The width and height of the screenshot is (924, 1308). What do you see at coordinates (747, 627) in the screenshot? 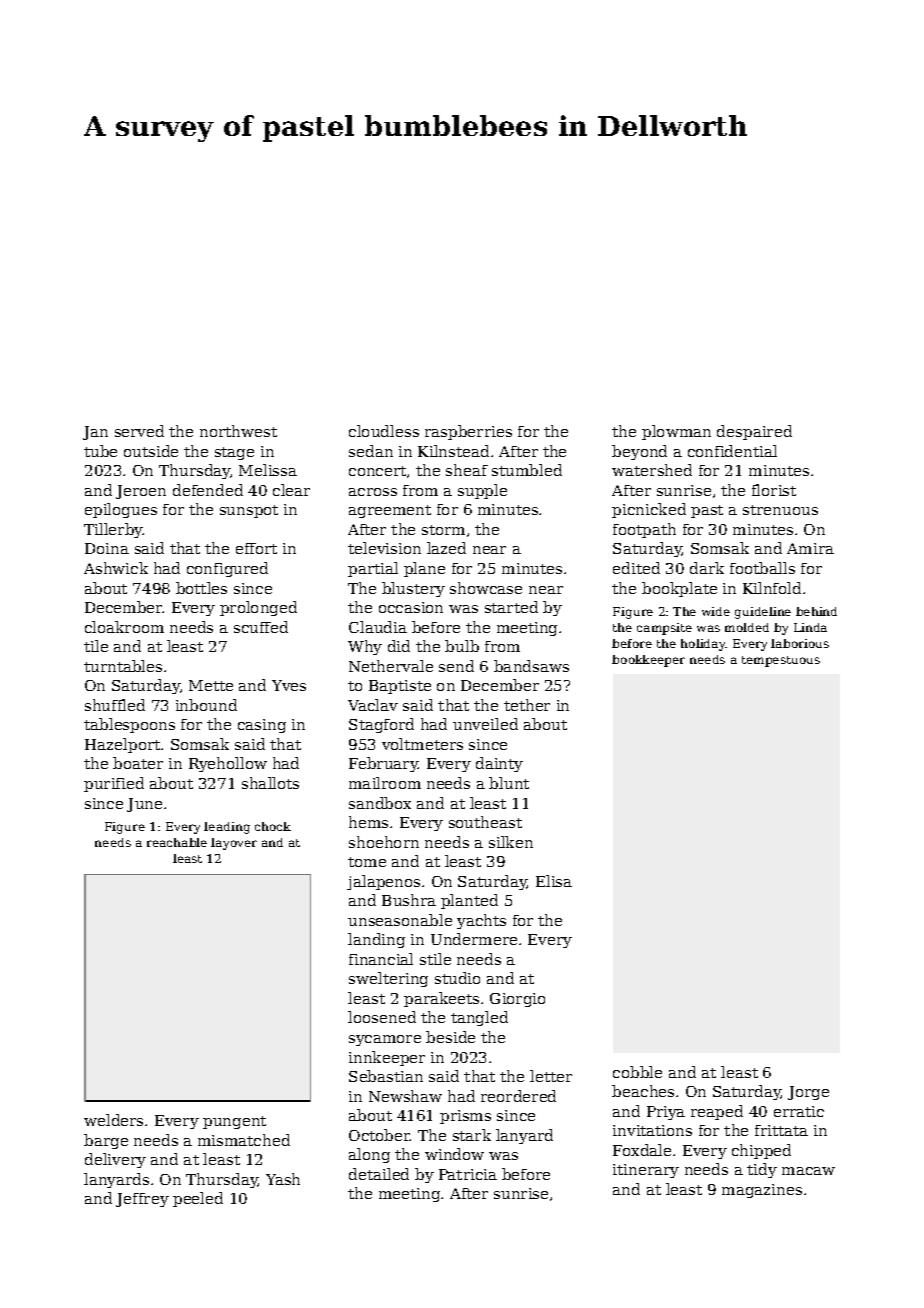
I see `molded` at bounding box center [747, 627].
